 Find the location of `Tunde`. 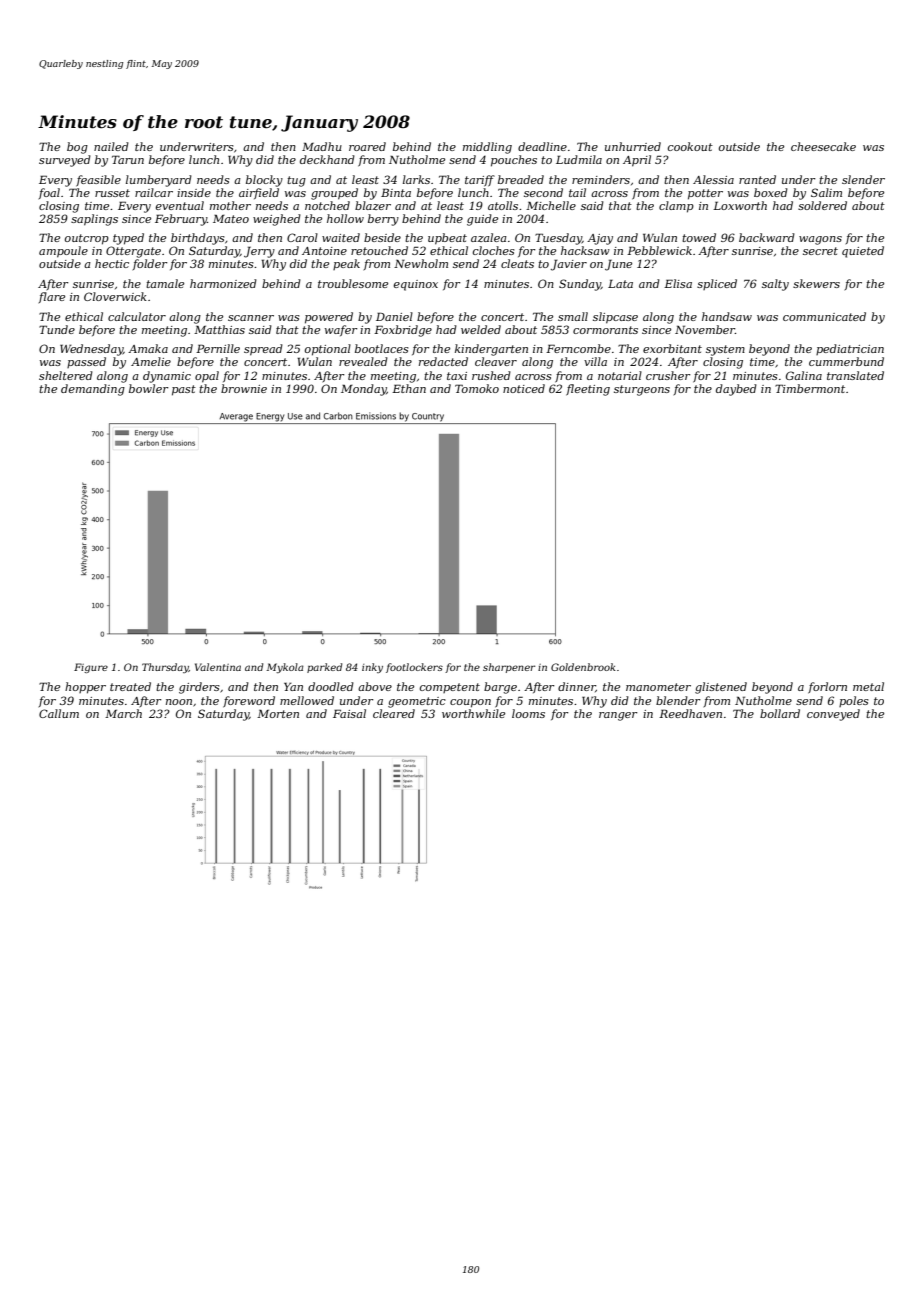

Tunde is located at coordinates (57, 329).
